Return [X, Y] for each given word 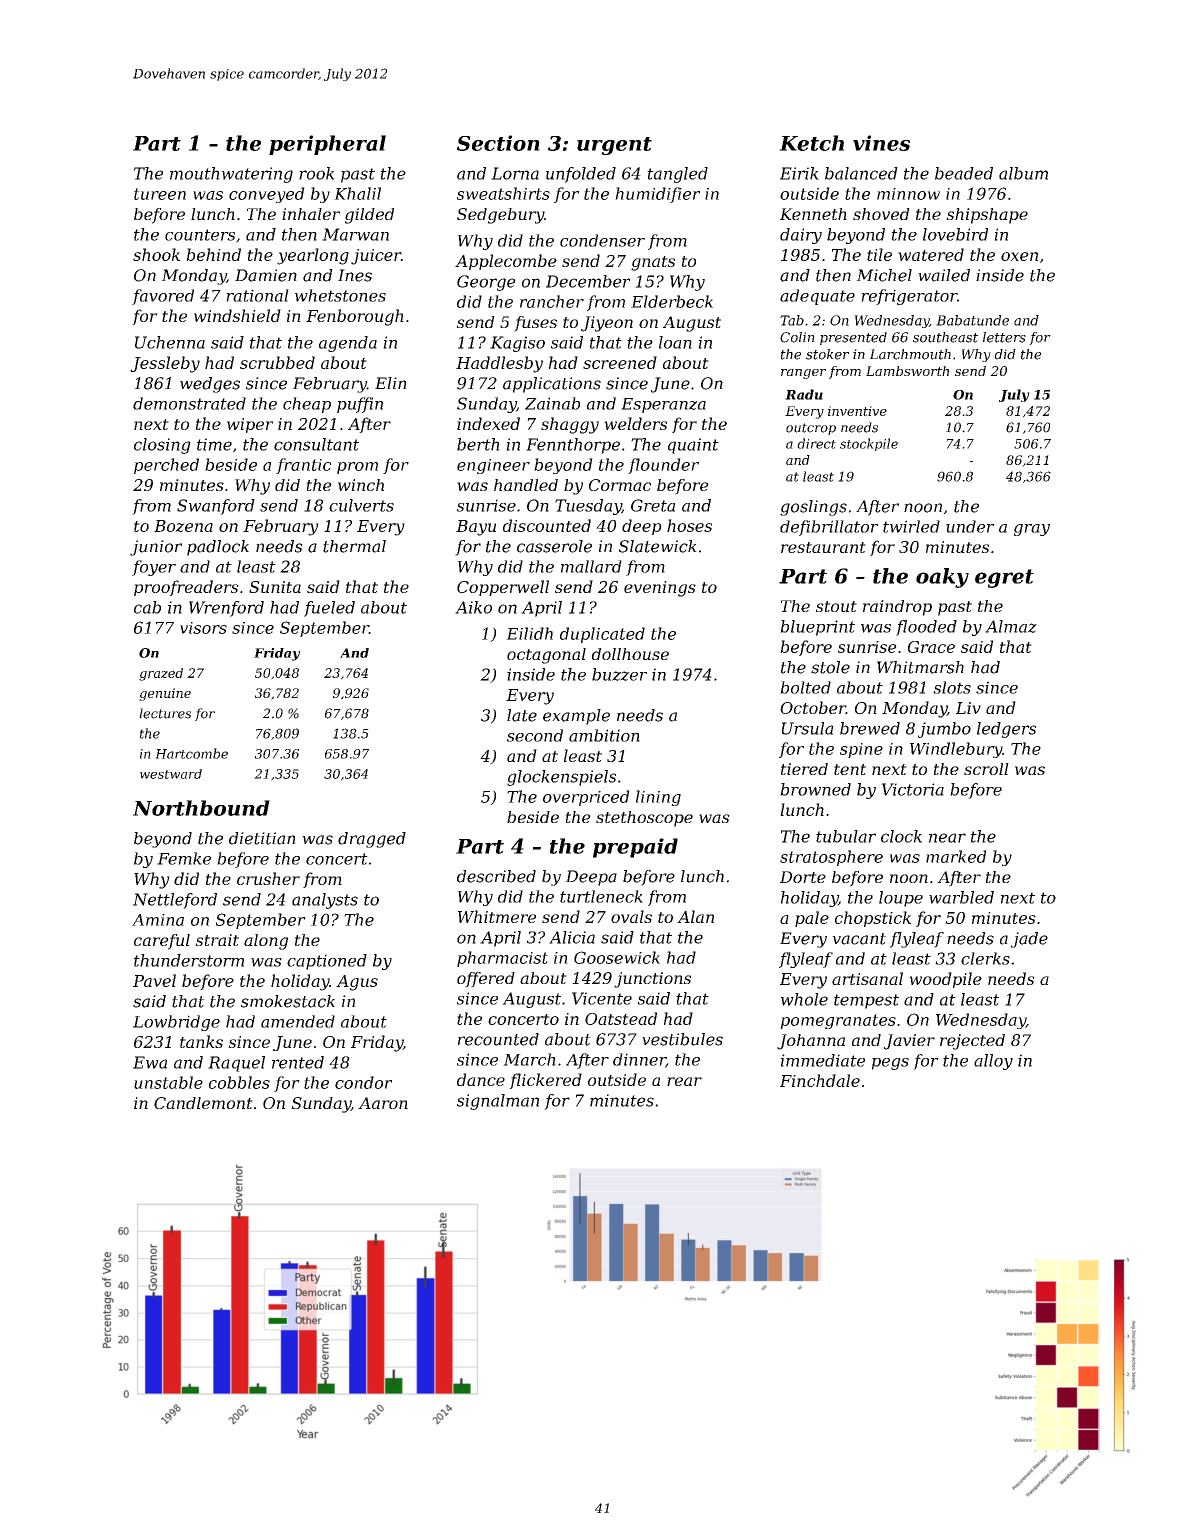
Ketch [811, 143]
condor [363, 1082]
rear [684, 1081]
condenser [602, 240]
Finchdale [820, 1080]
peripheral [327, 145]
